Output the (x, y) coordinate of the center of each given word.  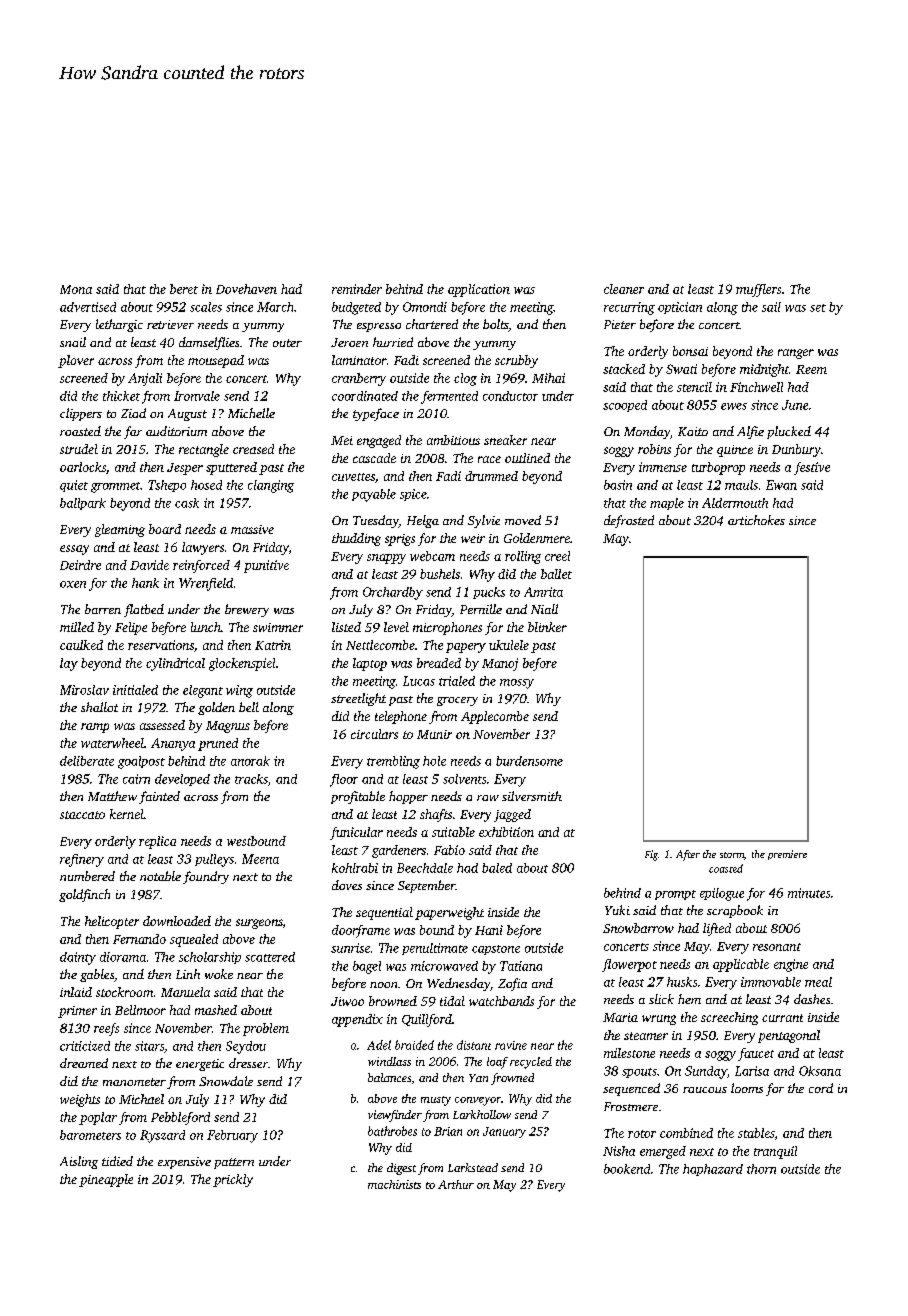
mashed (216, 1010)
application (479, 290)
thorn (761, 1169)
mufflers (758, 290)
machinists (394, 1184)
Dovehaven (246, 289)
